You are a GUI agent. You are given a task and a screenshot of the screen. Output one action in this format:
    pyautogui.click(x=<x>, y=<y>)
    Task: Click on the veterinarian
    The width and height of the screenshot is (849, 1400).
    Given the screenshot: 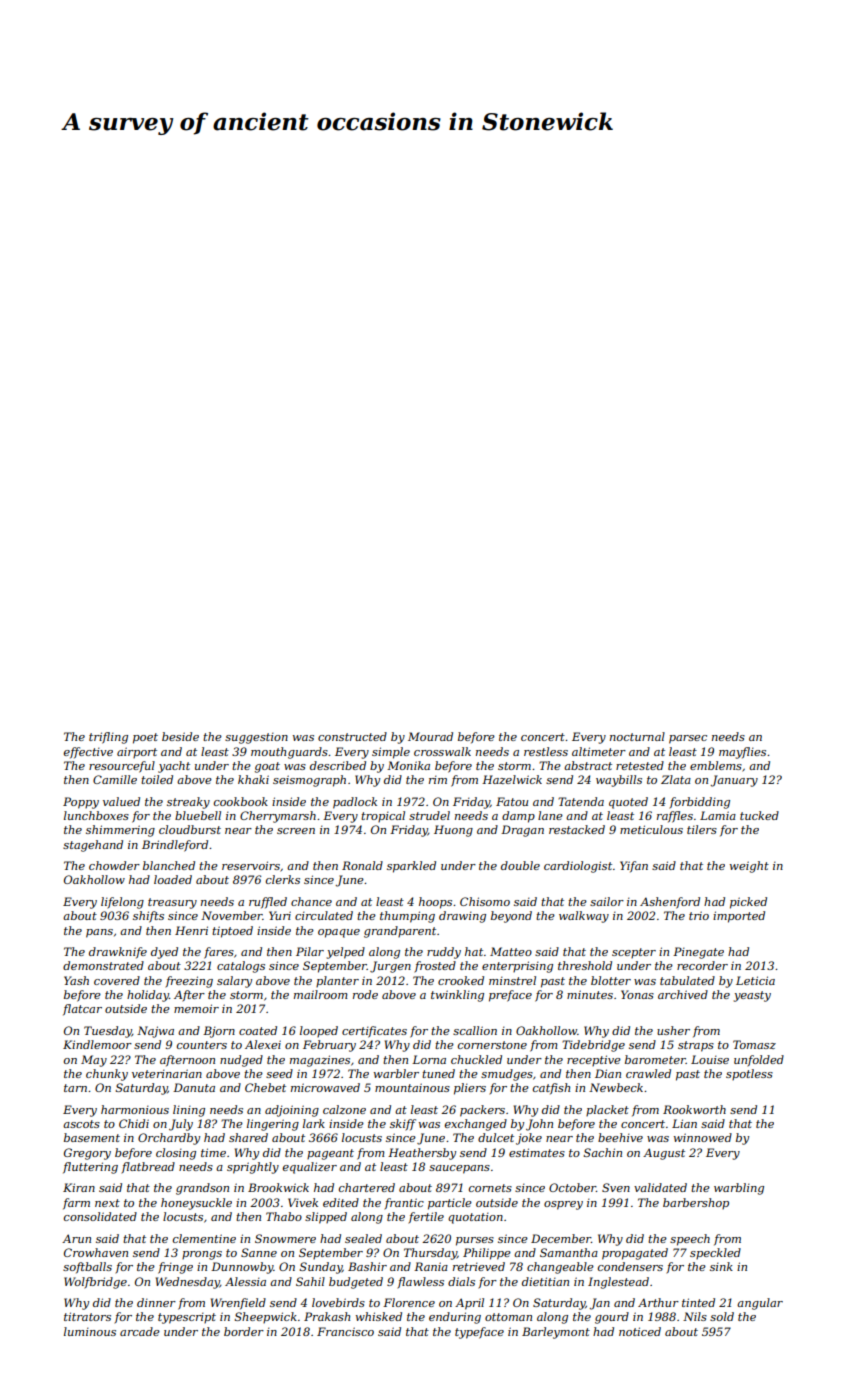 What is the action you would take?
    pyautogui.click(x=167, y=1073)
